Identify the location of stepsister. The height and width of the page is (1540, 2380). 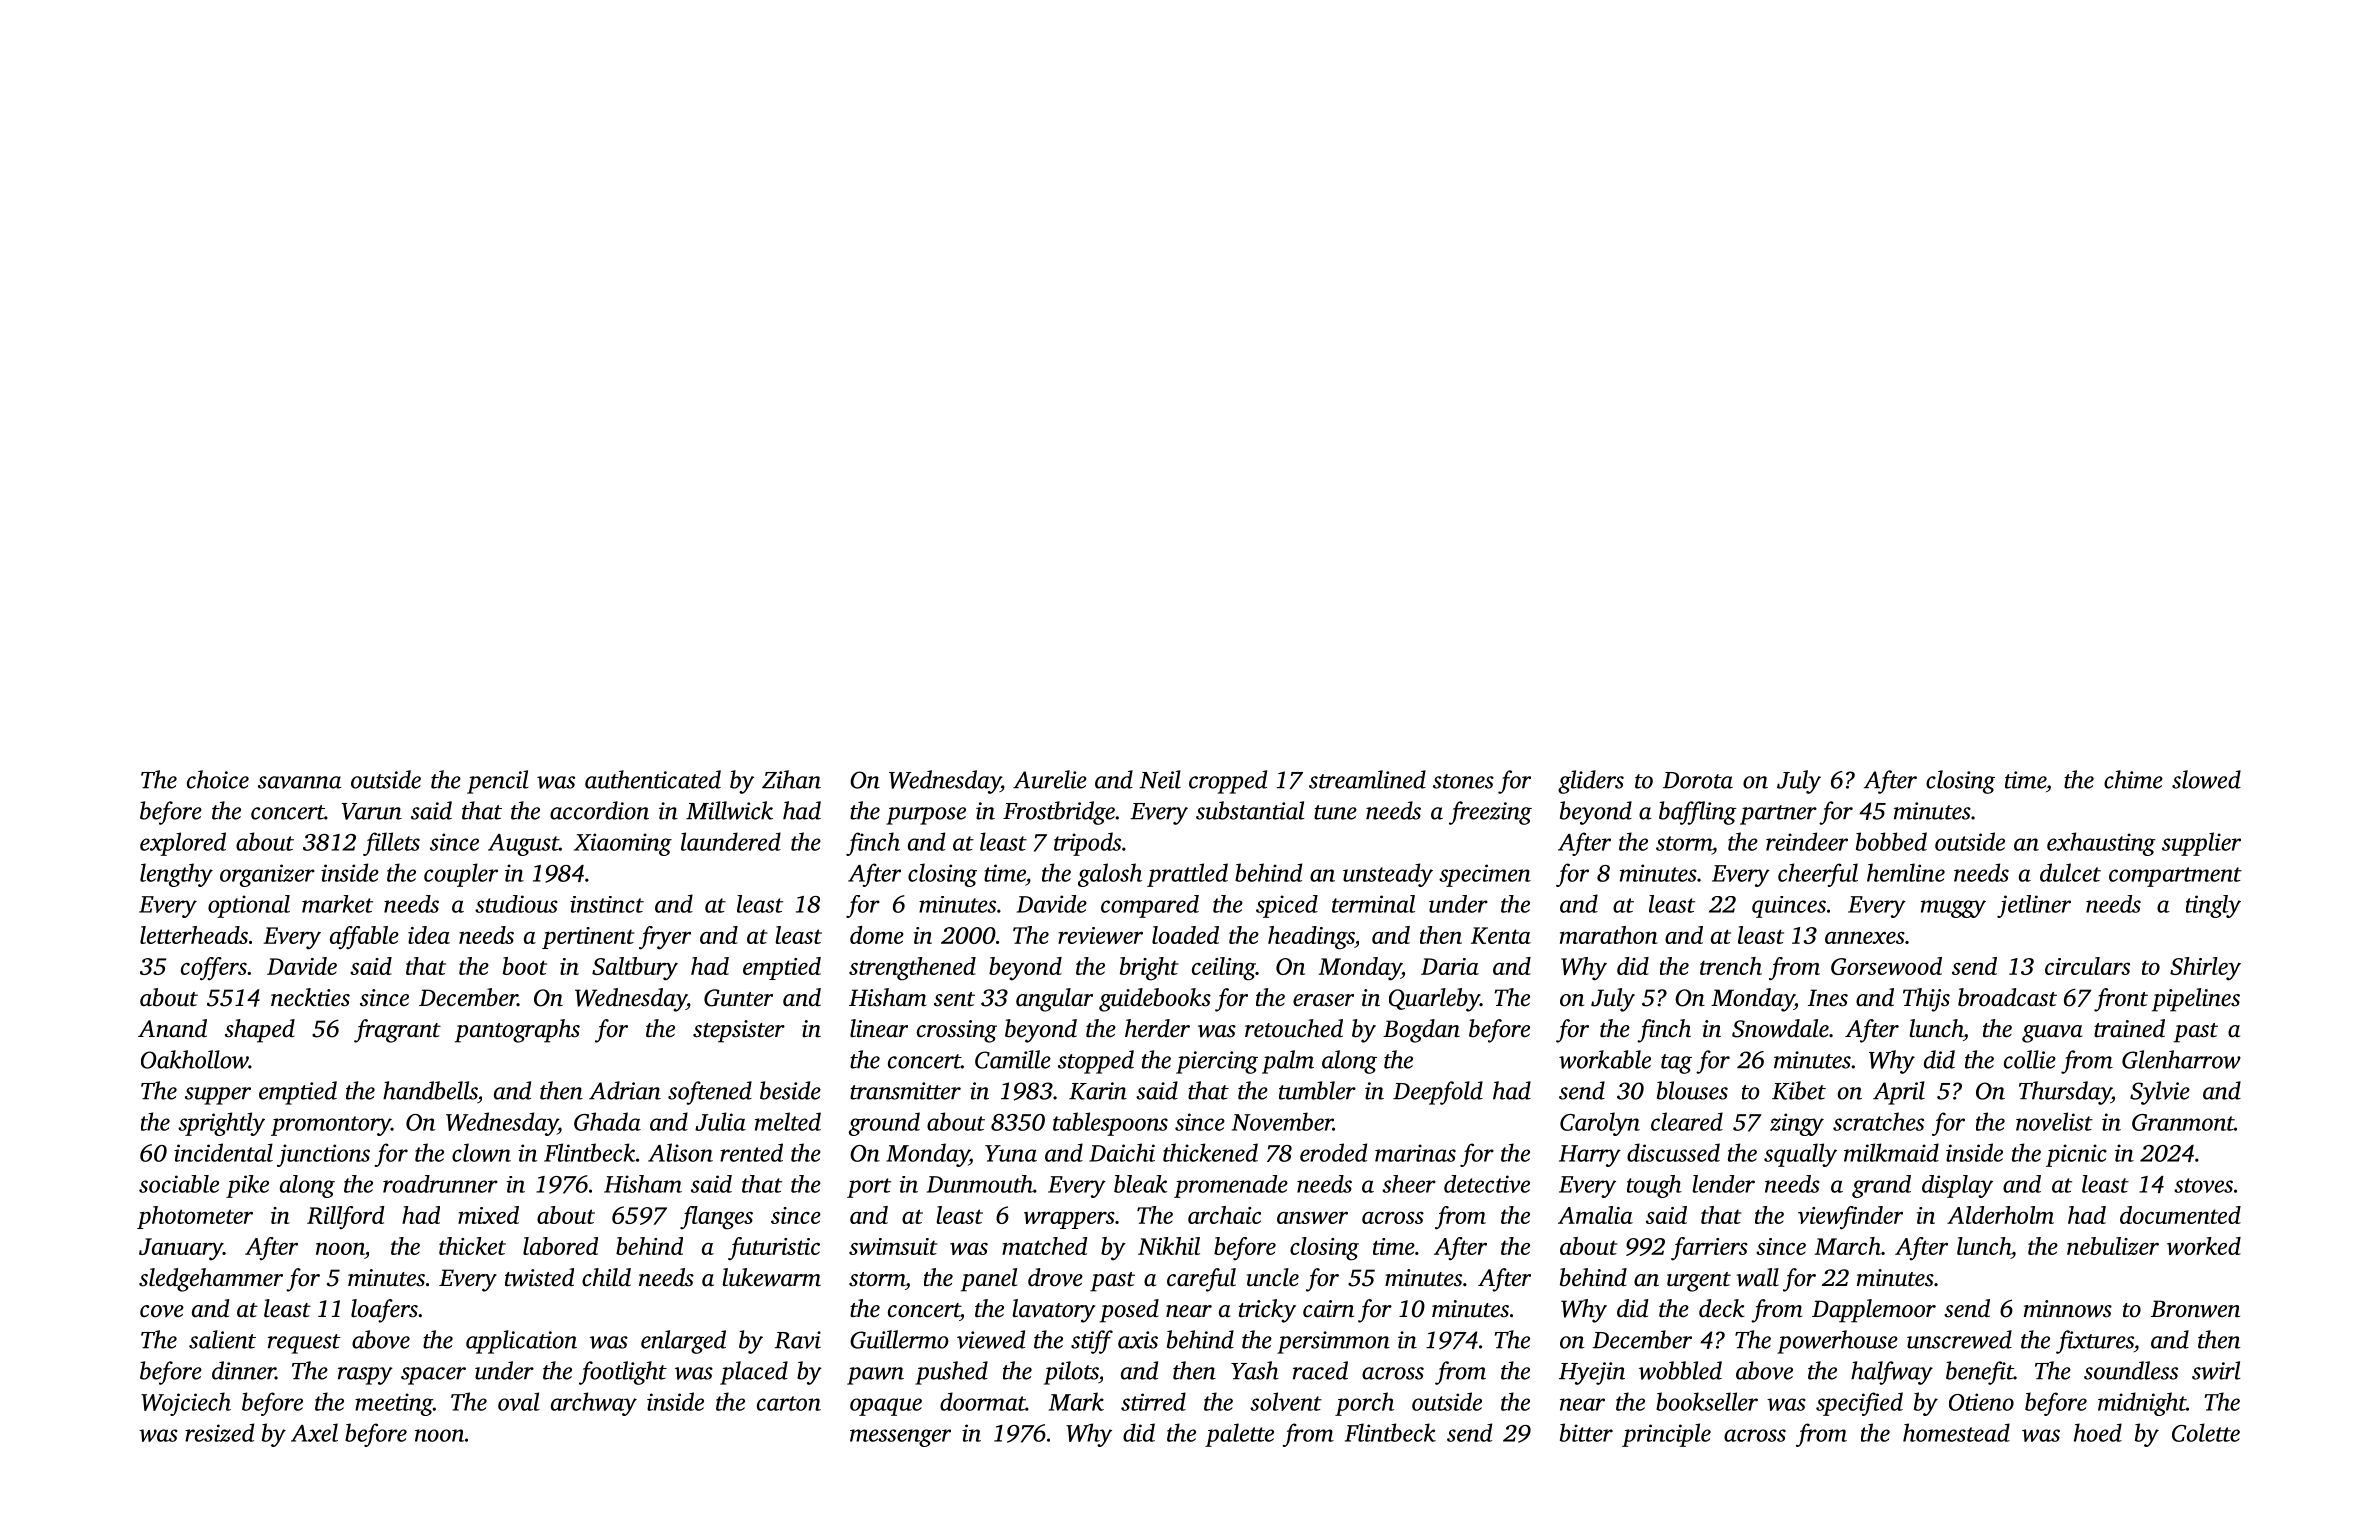
(739, 1031).
